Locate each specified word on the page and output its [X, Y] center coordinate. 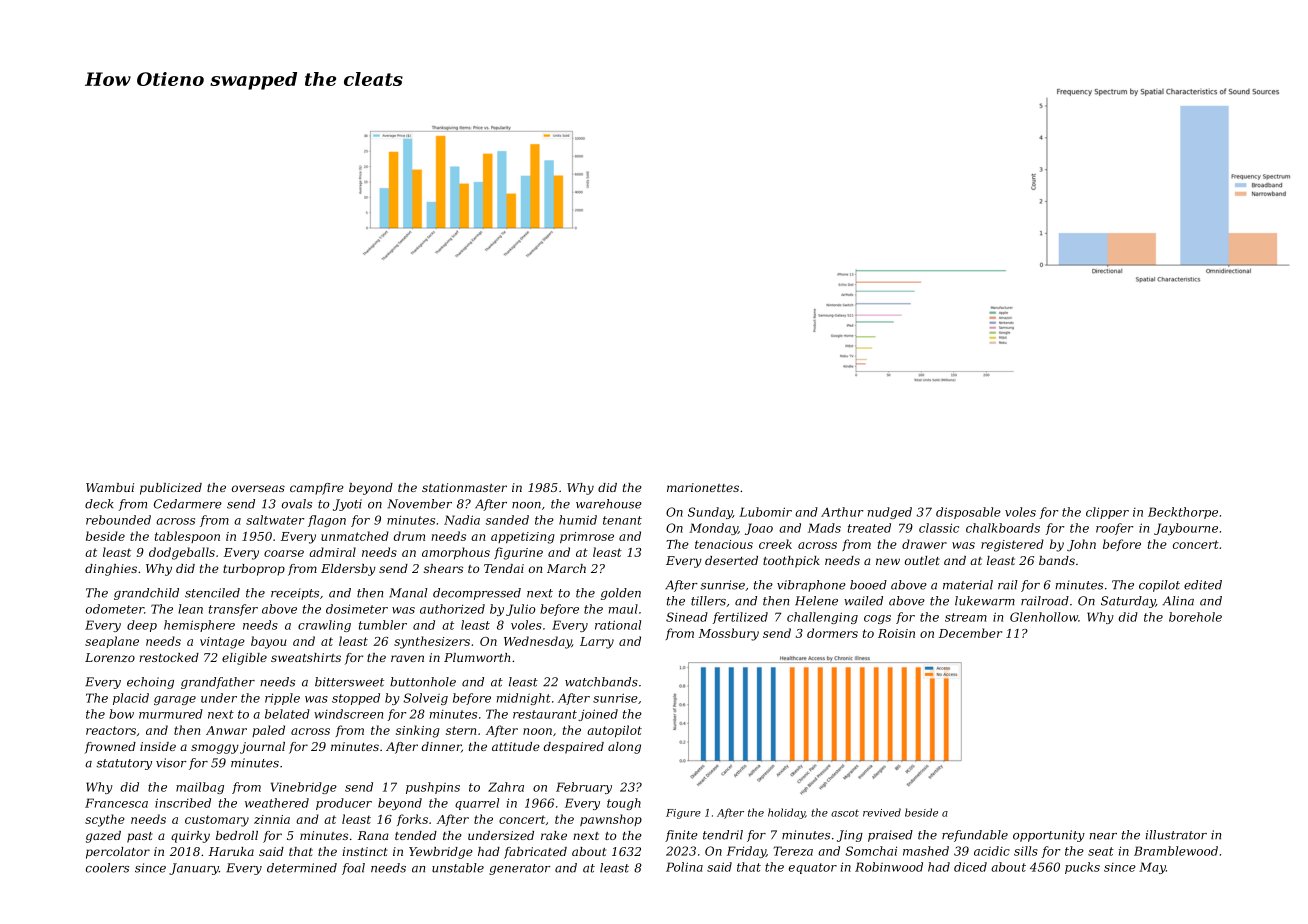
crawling [324, 626]
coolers [107, 868]
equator [813, 868]
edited [1203, 585]
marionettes [703, 487]
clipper [1107, 513]
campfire [317, 489]
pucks [1082, 868]
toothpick [791, 562]
